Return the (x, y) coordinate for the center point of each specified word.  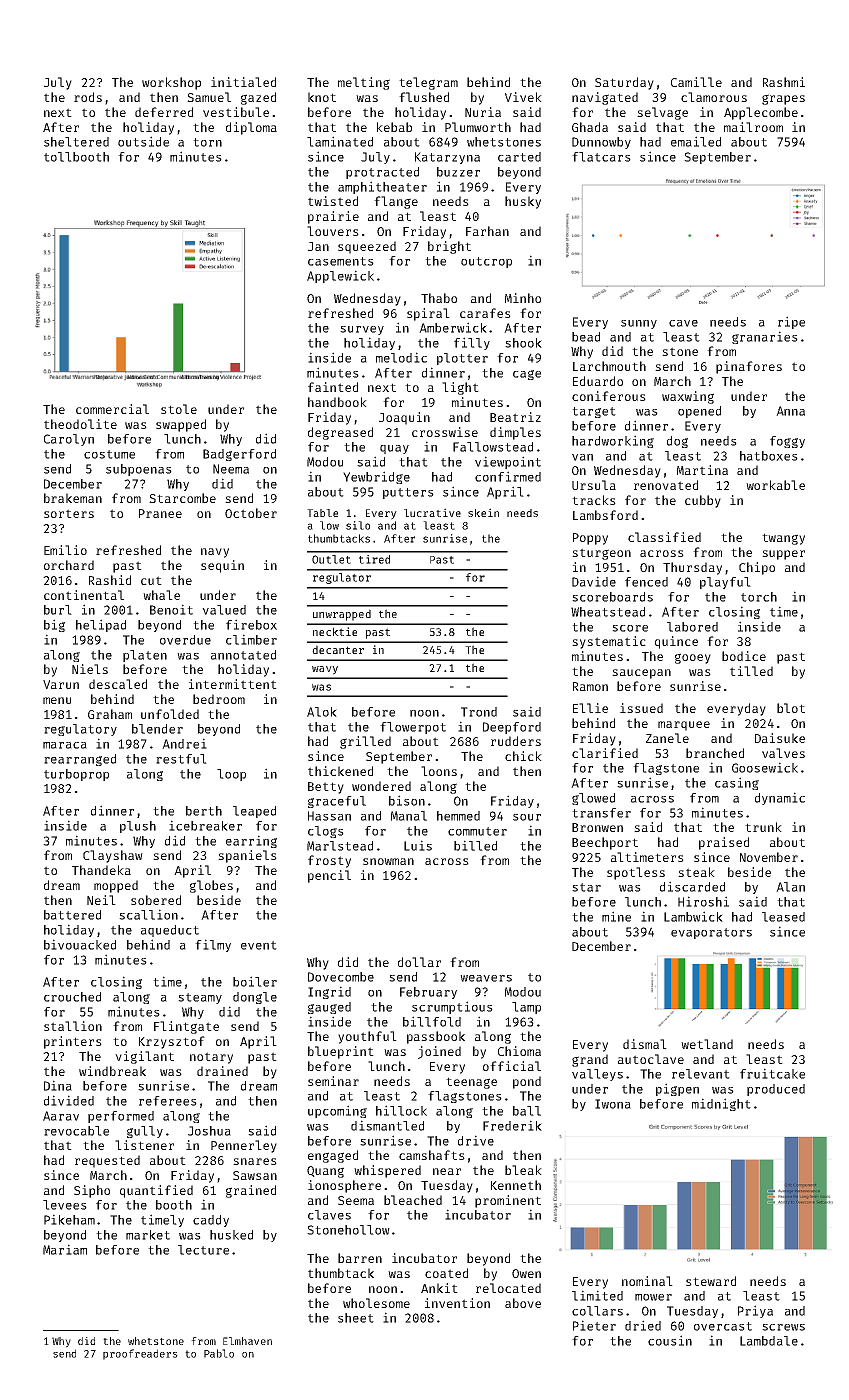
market (148, 1235)
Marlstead (340, 846)
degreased (340, 433)
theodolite (80, 424)
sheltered (76, 142)
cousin (670, 1340)
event (259, 945)
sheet (356, 1318)
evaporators (711, 933)
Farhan (487, 231)
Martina (702, 470)
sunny (639, 324)
